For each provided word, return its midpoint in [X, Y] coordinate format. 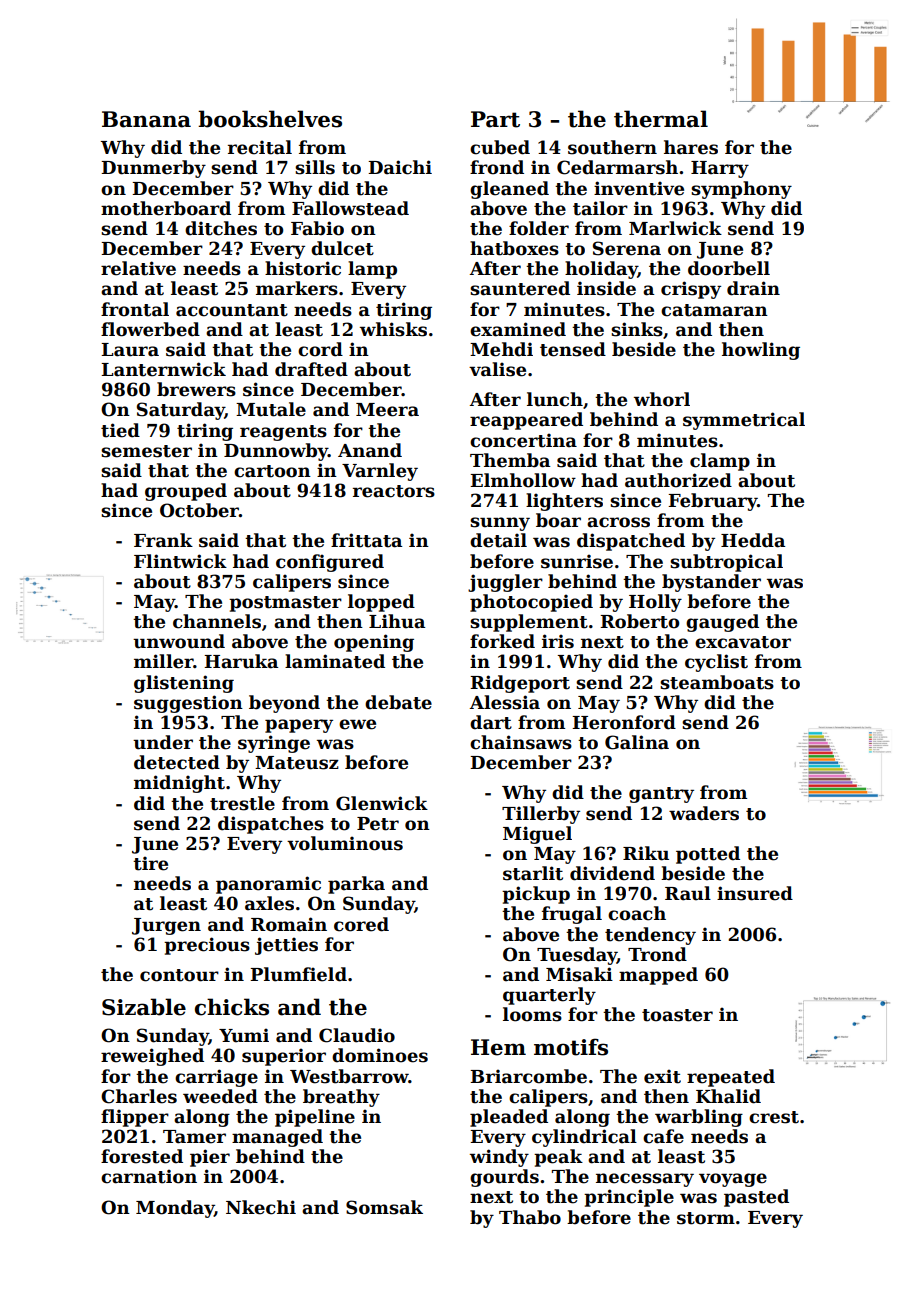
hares [691, 147]
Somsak [384, 1207]
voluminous [345, 843]
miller [163, 661]
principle [629, 1198]
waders [704, 813]
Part [495, 119]
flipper [135, 1118]
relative [138, 268]
